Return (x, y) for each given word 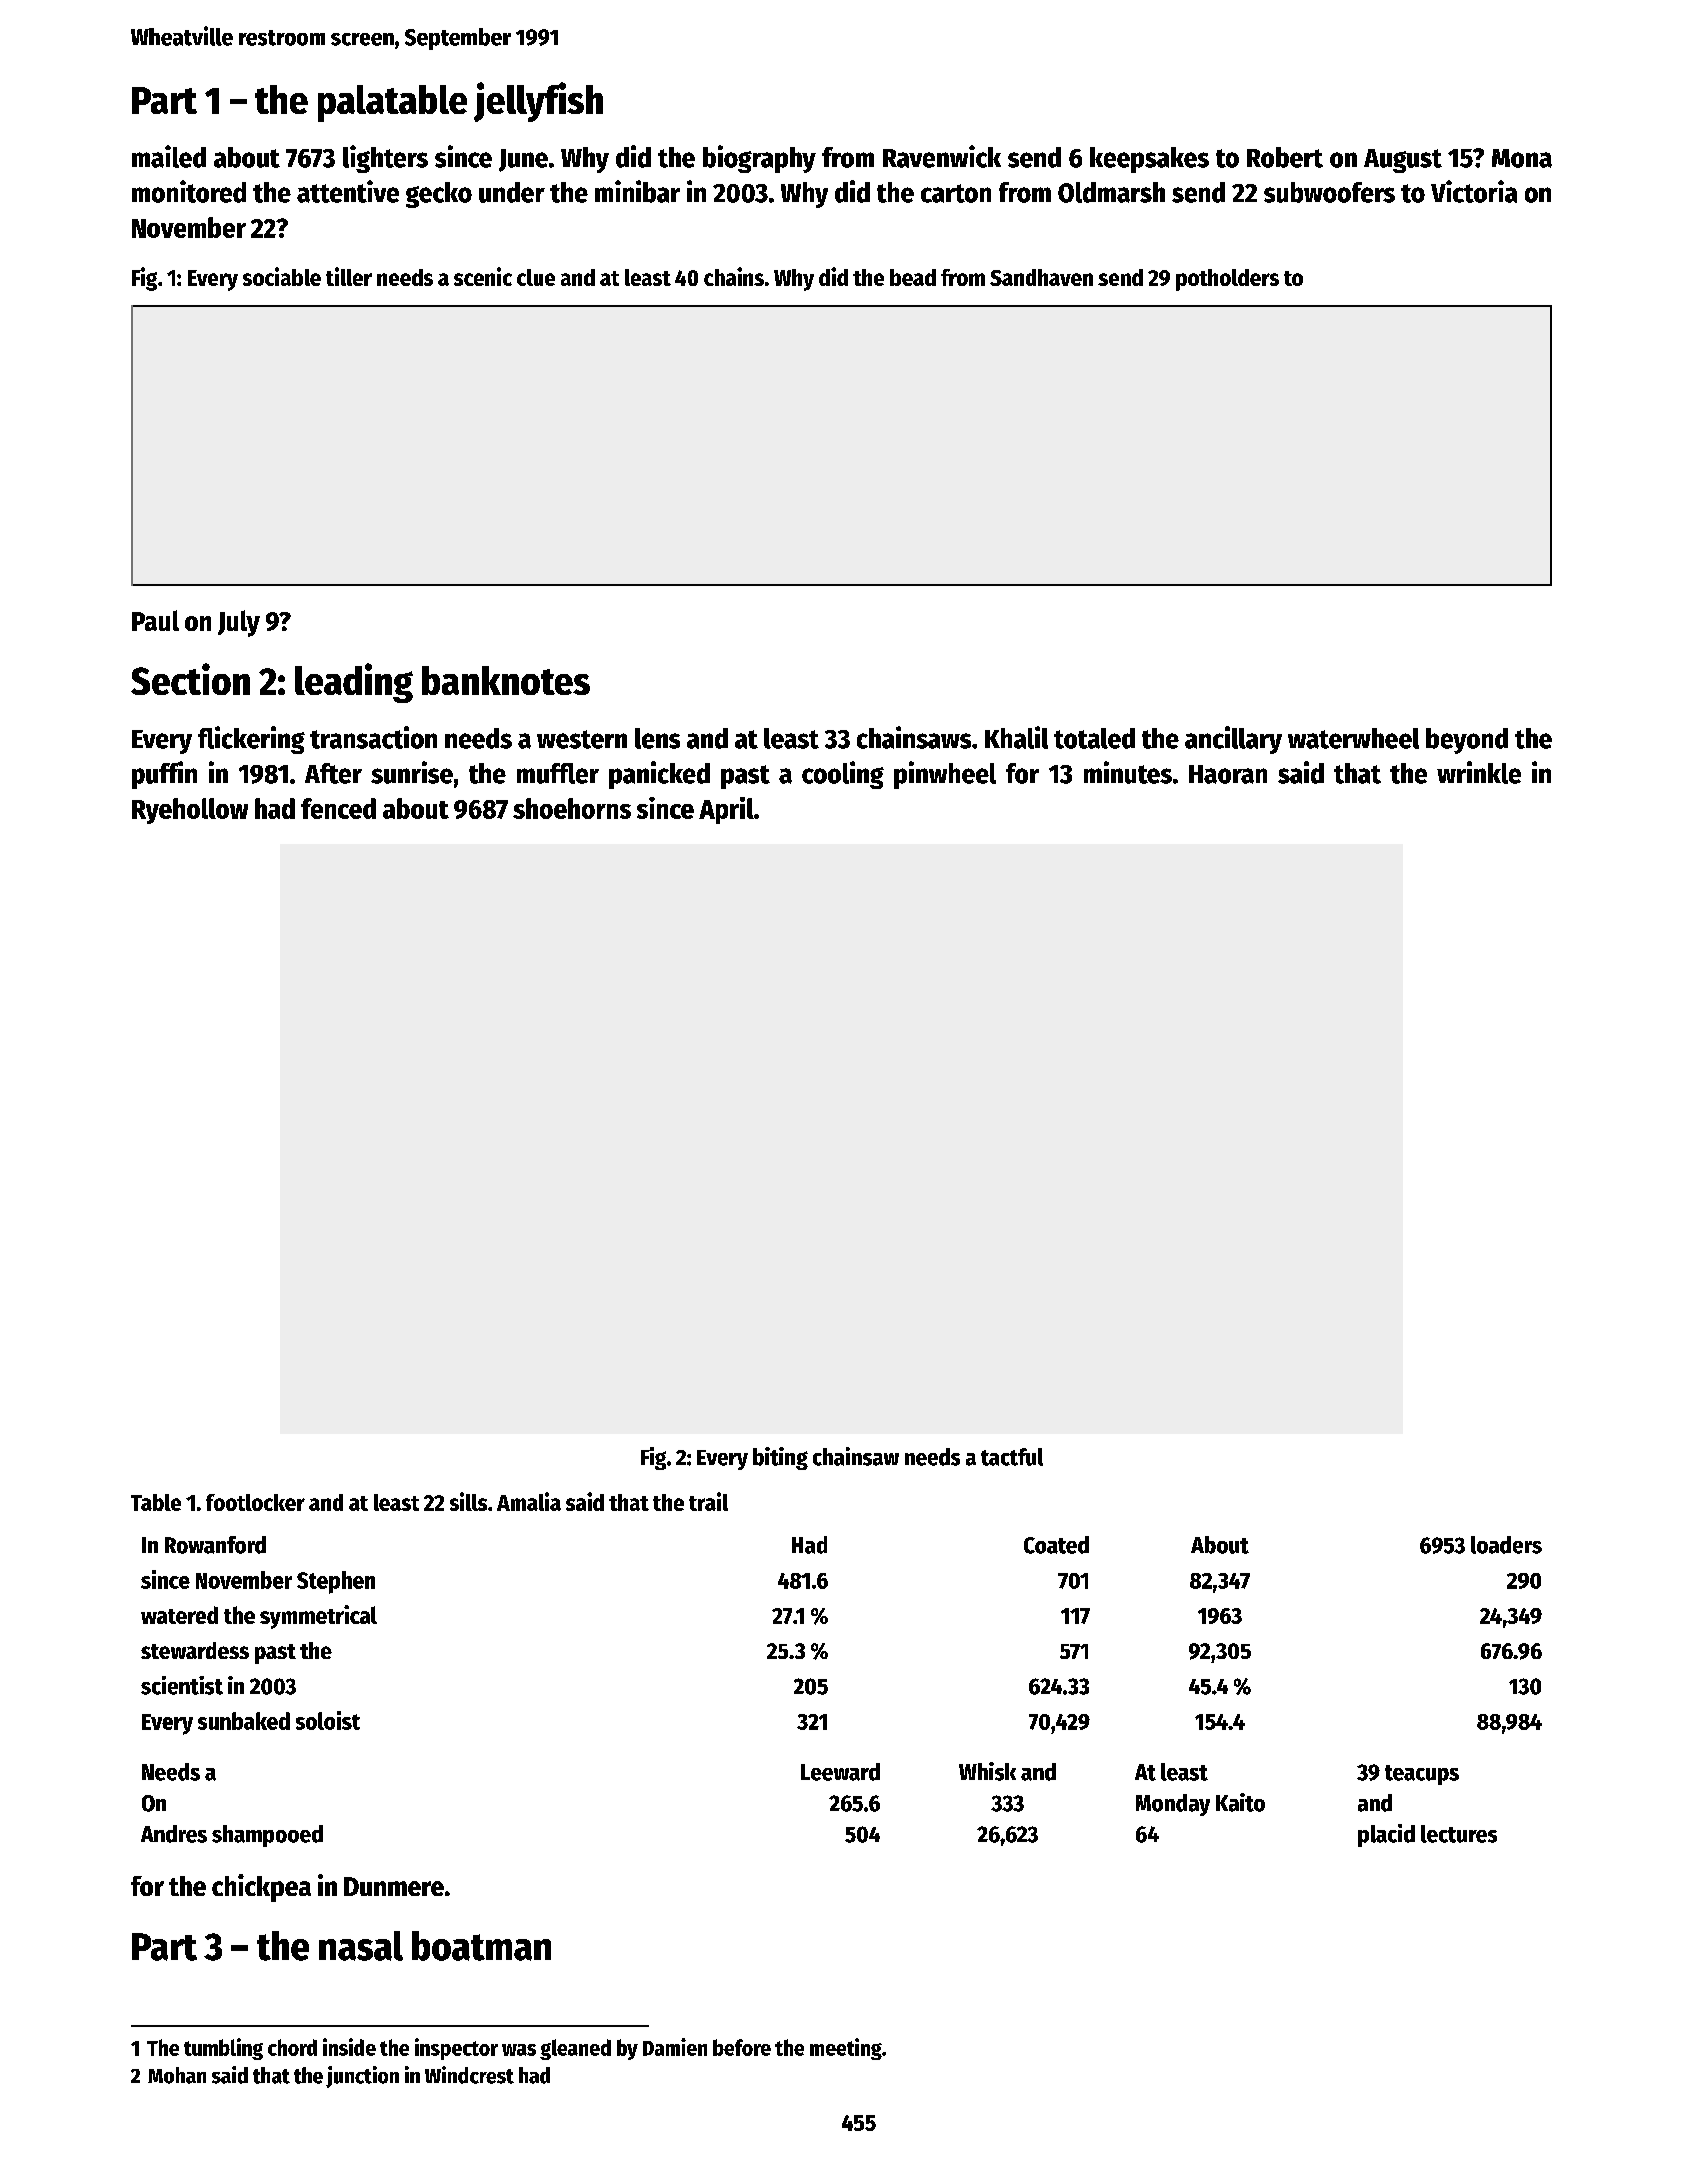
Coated (1056, 1545)
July (239, 623)
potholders (1227, 280)
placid (1386, 1835)
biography (759, 159)
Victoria (1474, 191)
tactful (1012, 1457)
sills (468, 1501)
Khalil (1016, 737)
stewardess (195, 1650)
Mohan (177, 2075)
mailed (169, 156)
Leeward (840, 1772)
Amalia (529, 1501)
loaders (1506, 1545)
